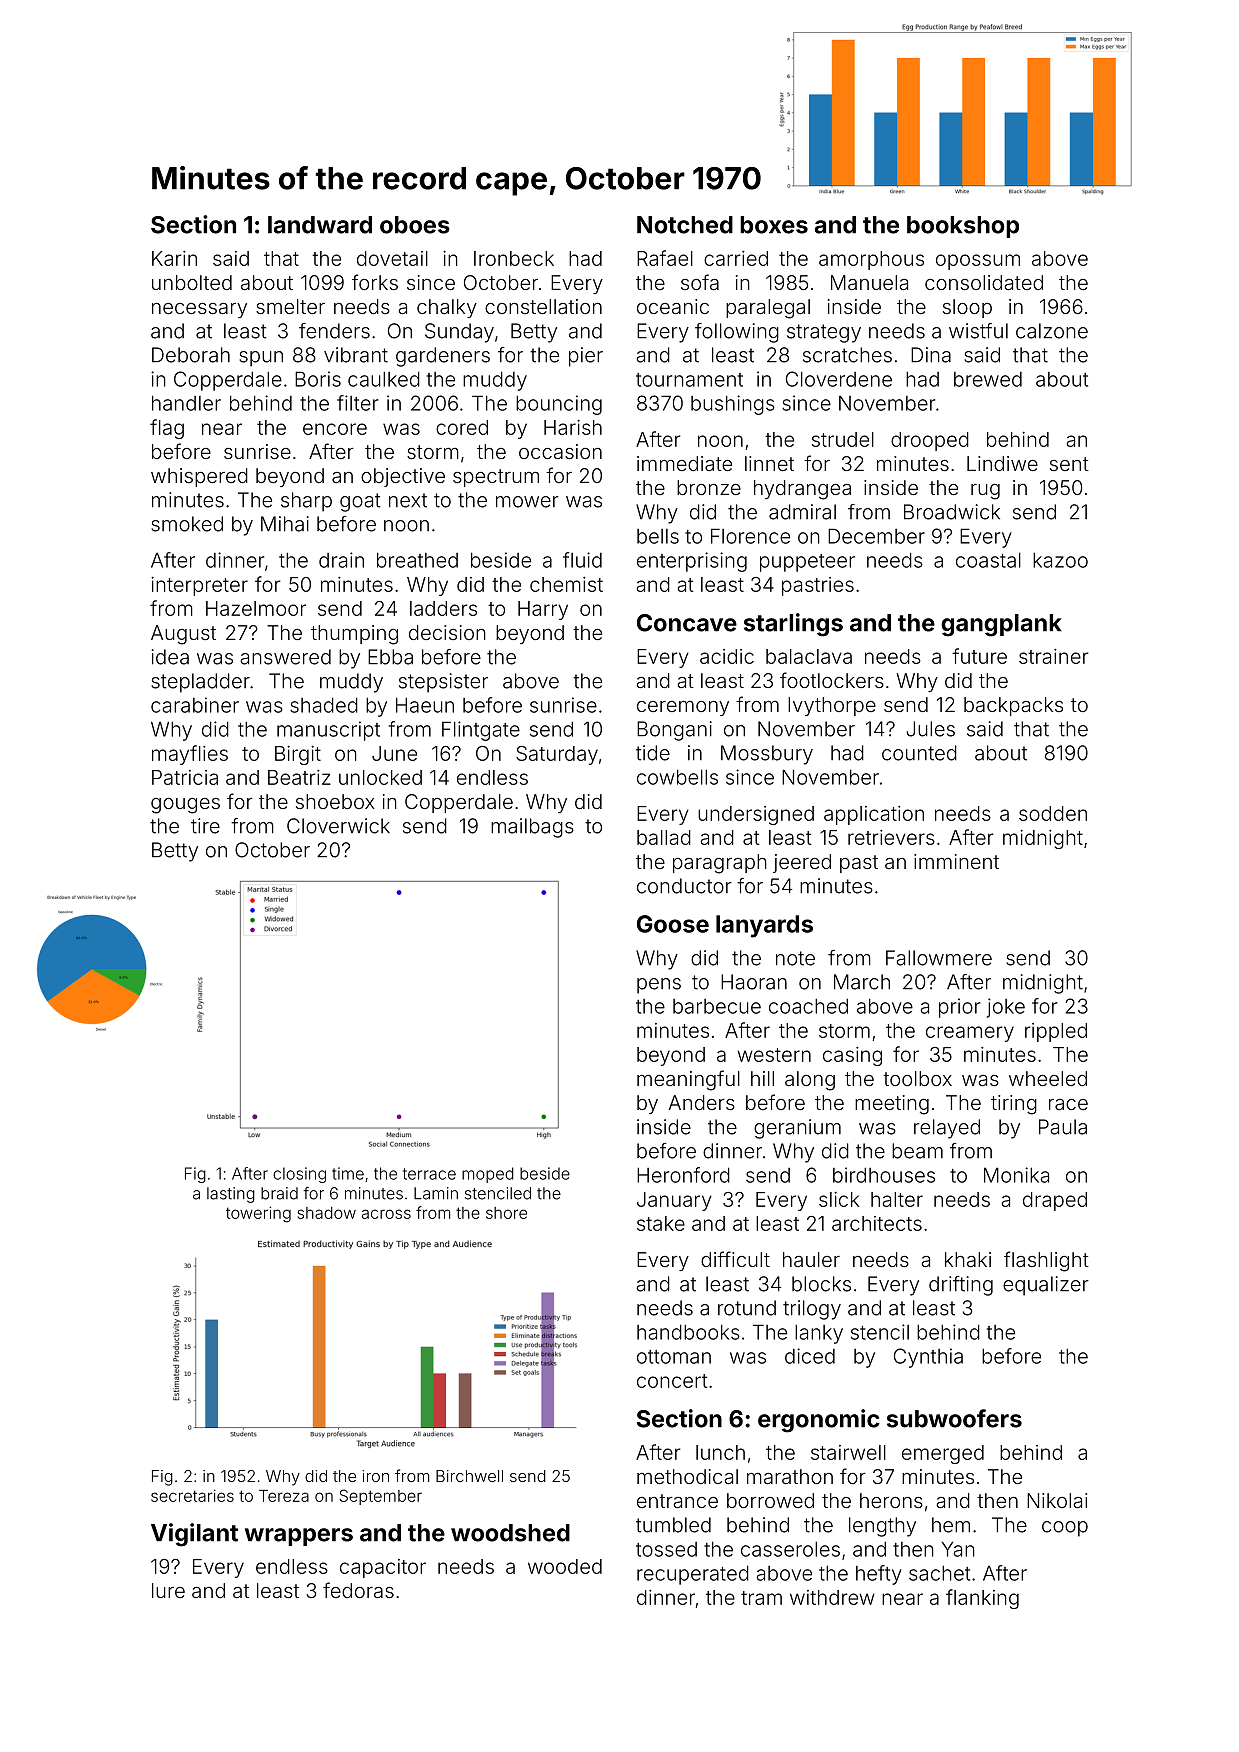  What do you see at coordinates (897, 1199) in the document?
I see `halter` at bounding box center [897, 1199].
